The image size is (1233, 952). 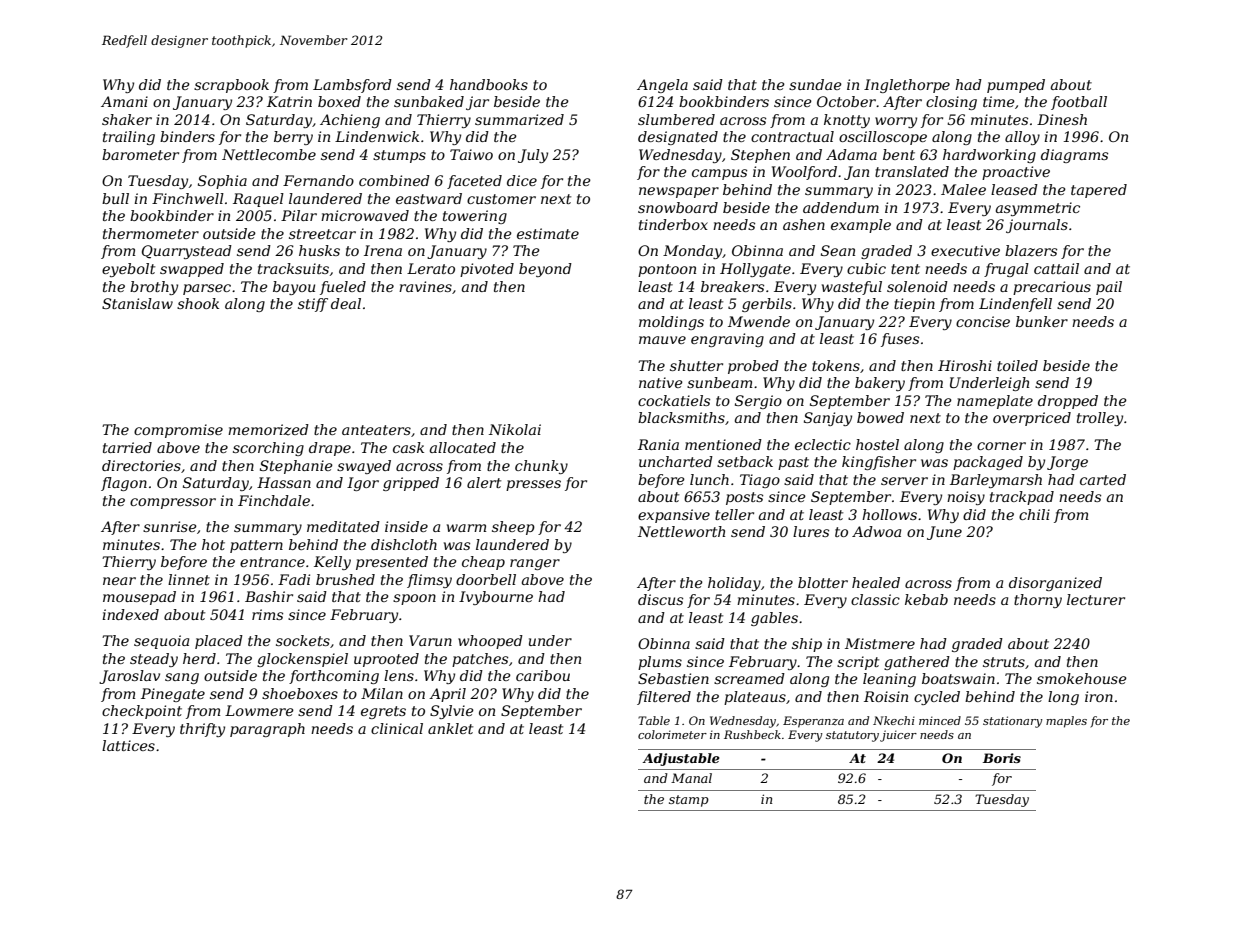 What do you see at coordinates (535, 564) in the page?
I see `ranger` at bounding box center [535, 564].
